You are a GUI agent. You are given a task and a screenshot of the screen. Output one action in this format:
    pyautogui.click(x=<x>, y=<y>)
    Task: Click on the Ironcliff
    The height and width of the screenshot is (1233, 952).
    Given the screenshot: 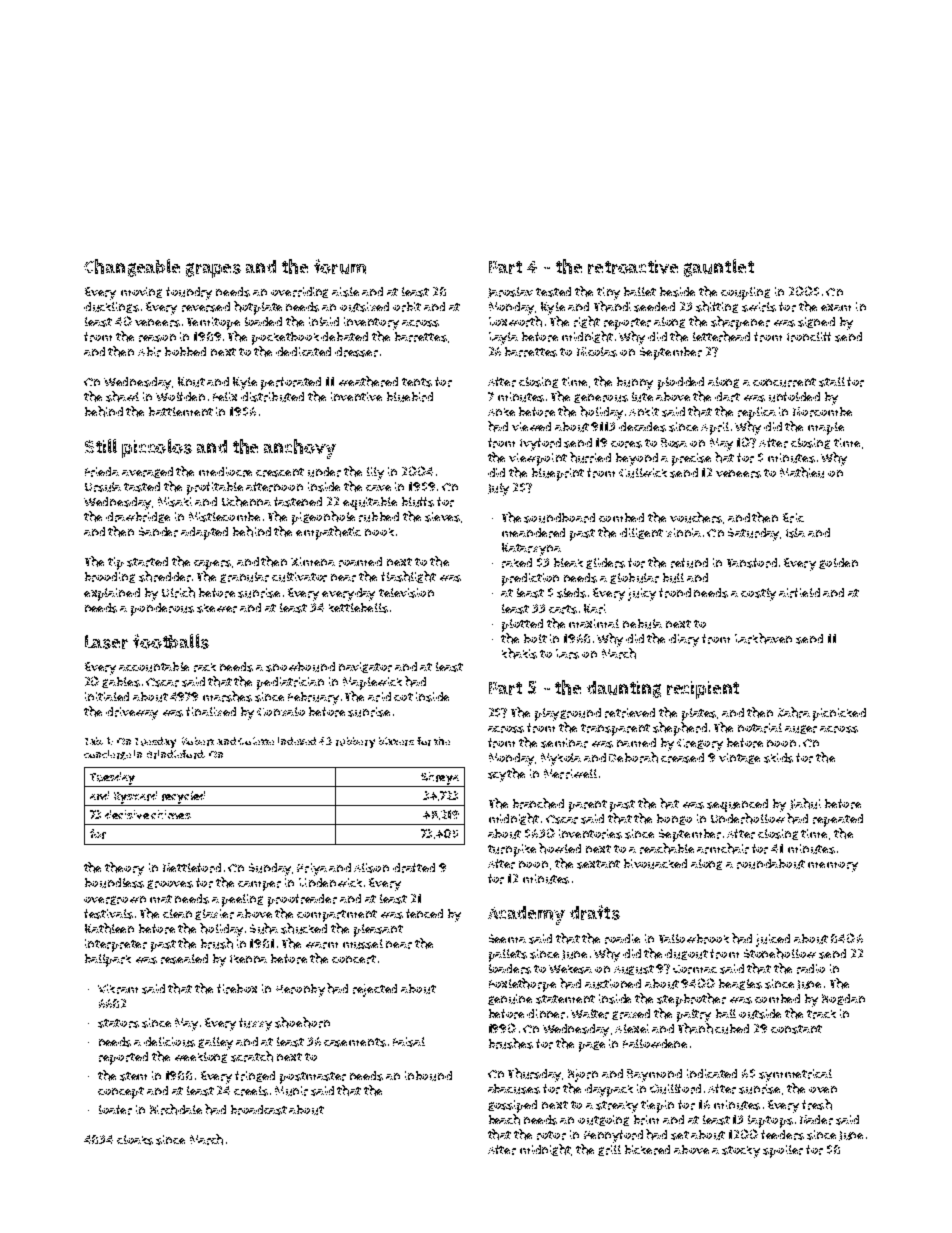 What is the action you would take?
    pyautogui.click(x=809, y=337)
